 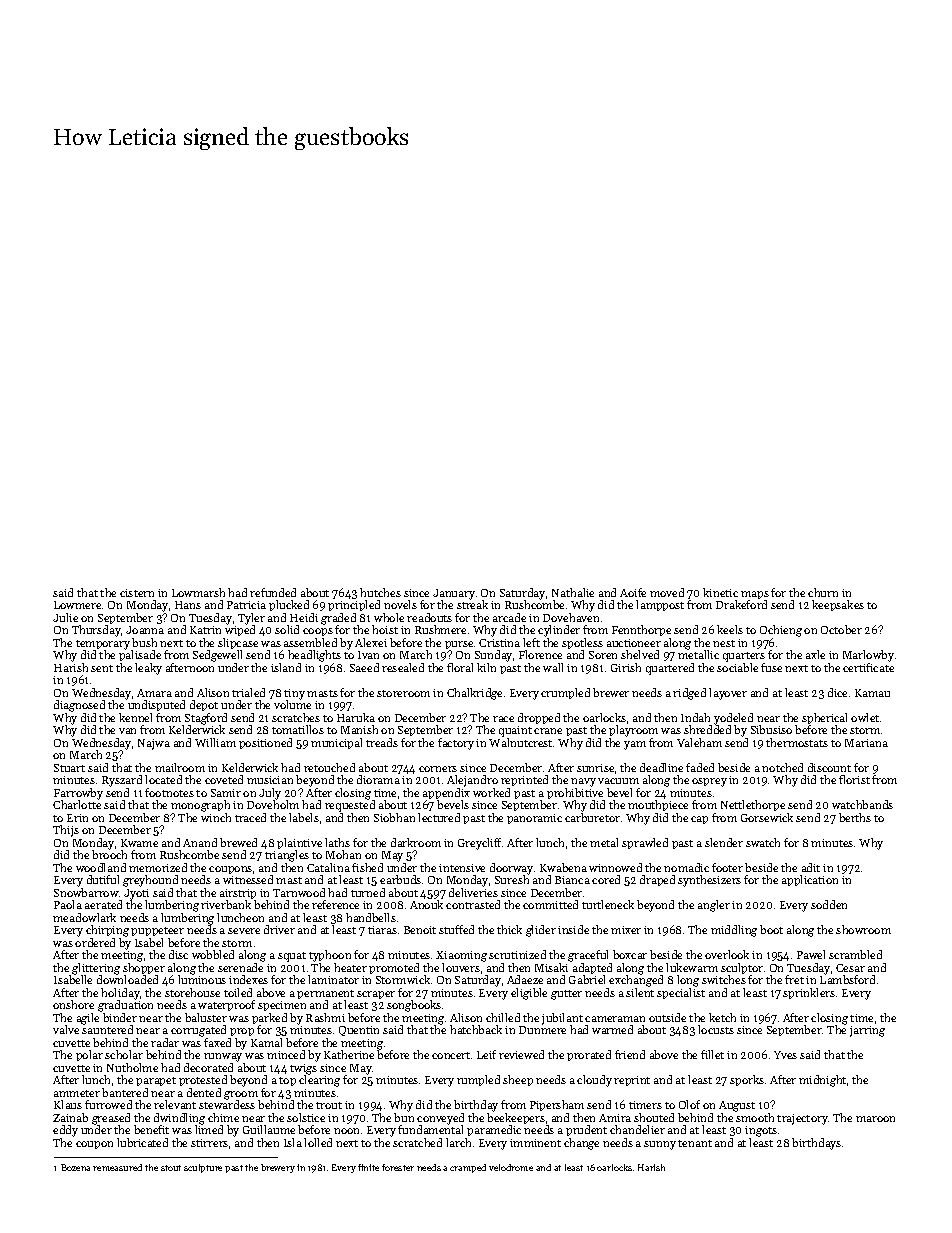 I want to click on wall, so click(x=553, y=667).
